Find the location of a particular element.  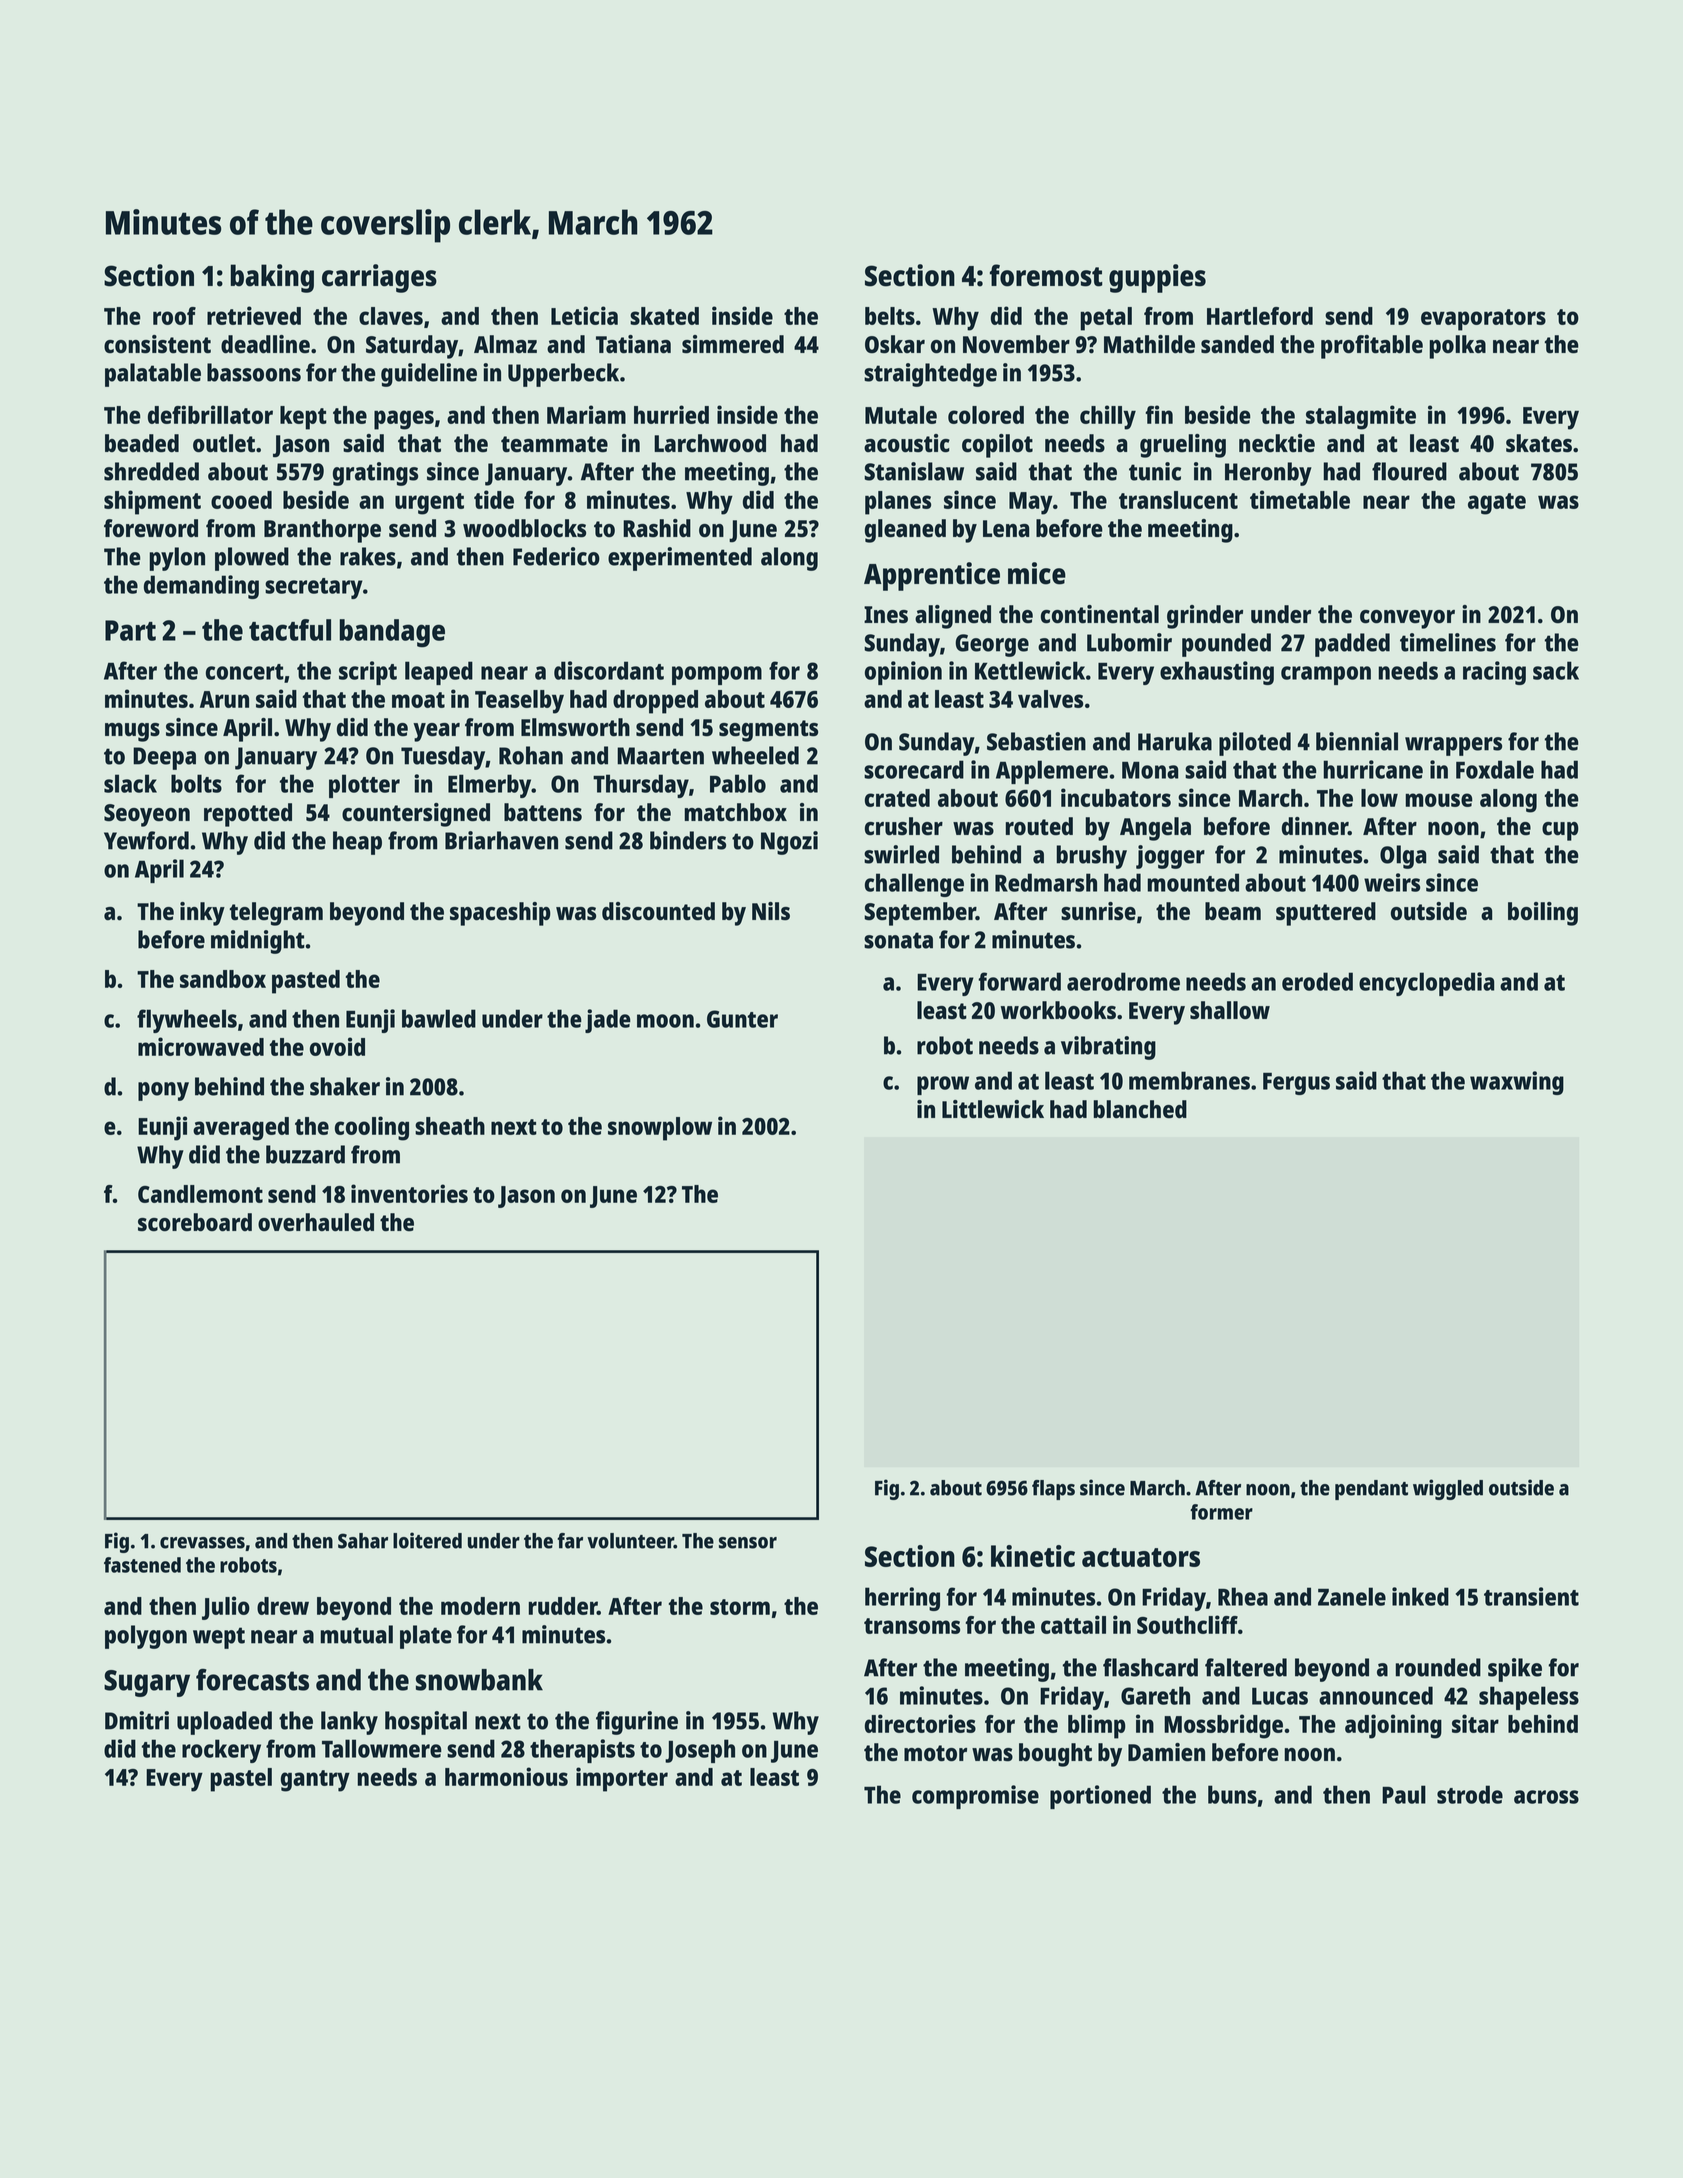

figurine is located at coordinates (637, 1723).
